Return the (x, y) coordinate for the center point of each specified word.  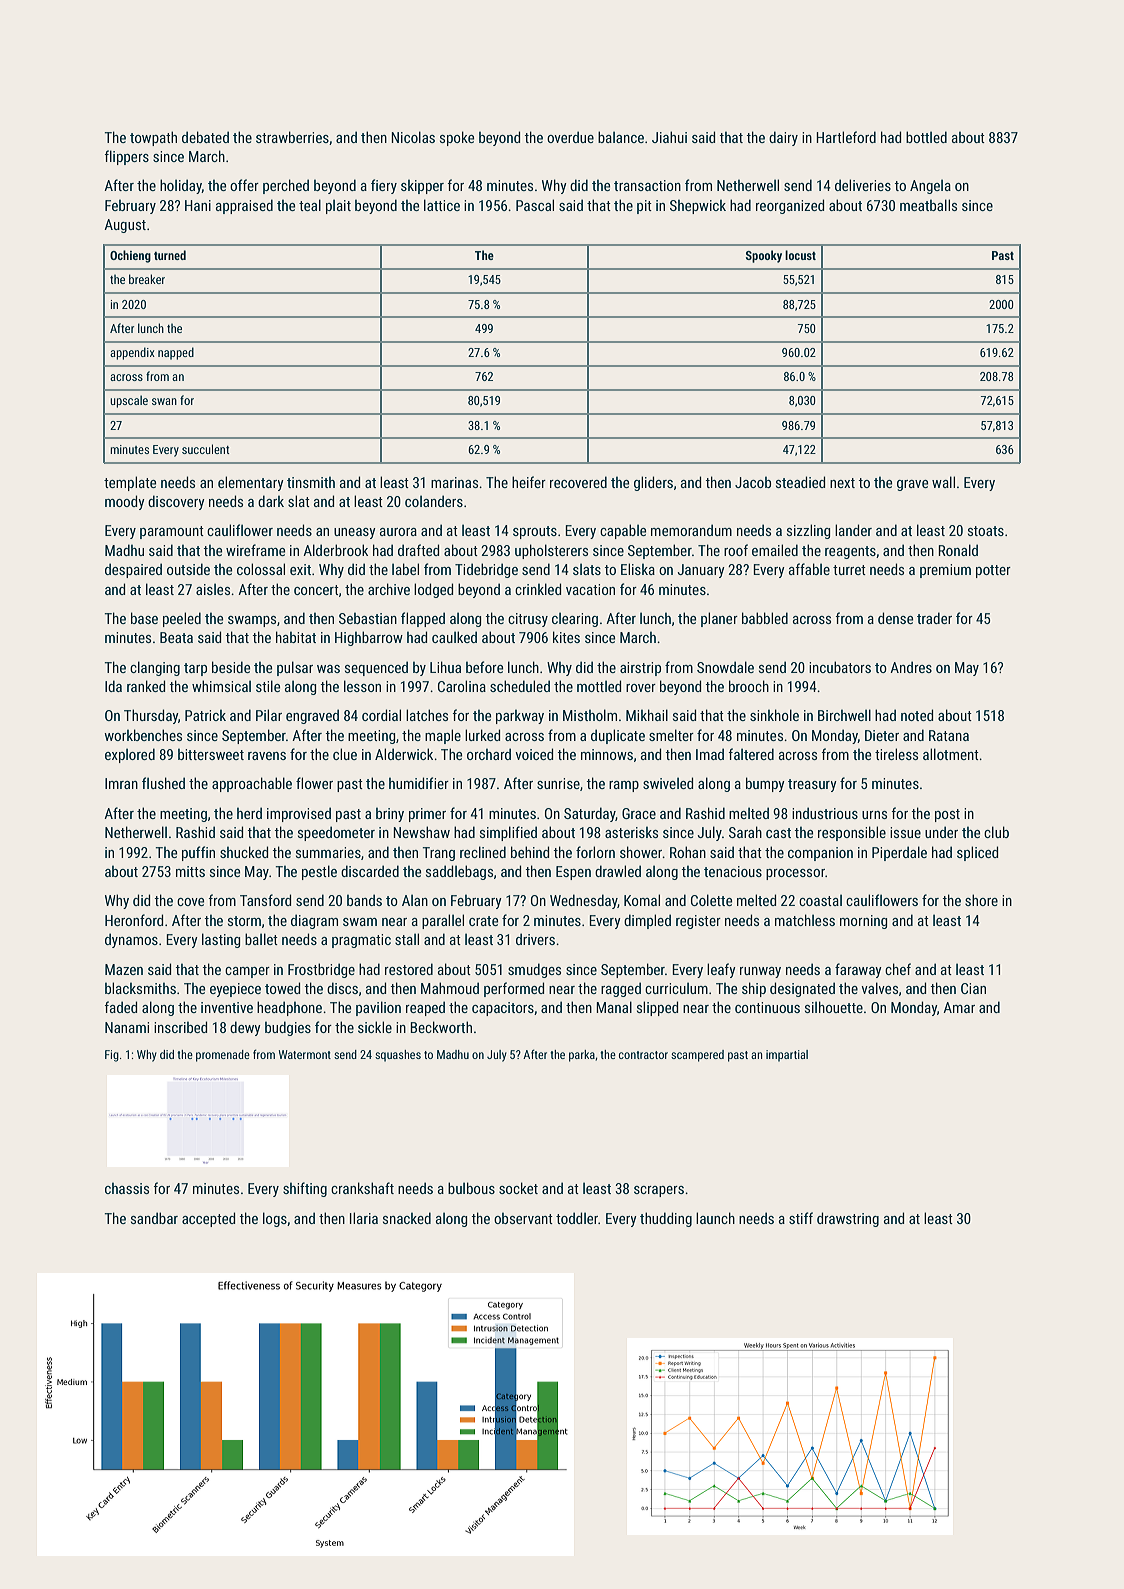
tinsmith (311, 482)
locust (800, 255)
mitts (190, 871)
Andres (911, 667)
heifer (529, 482)
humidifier (419, 783)
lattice (442, 205)
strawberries (292, 137)
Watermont (305, 1054)
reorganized (790, 206)
